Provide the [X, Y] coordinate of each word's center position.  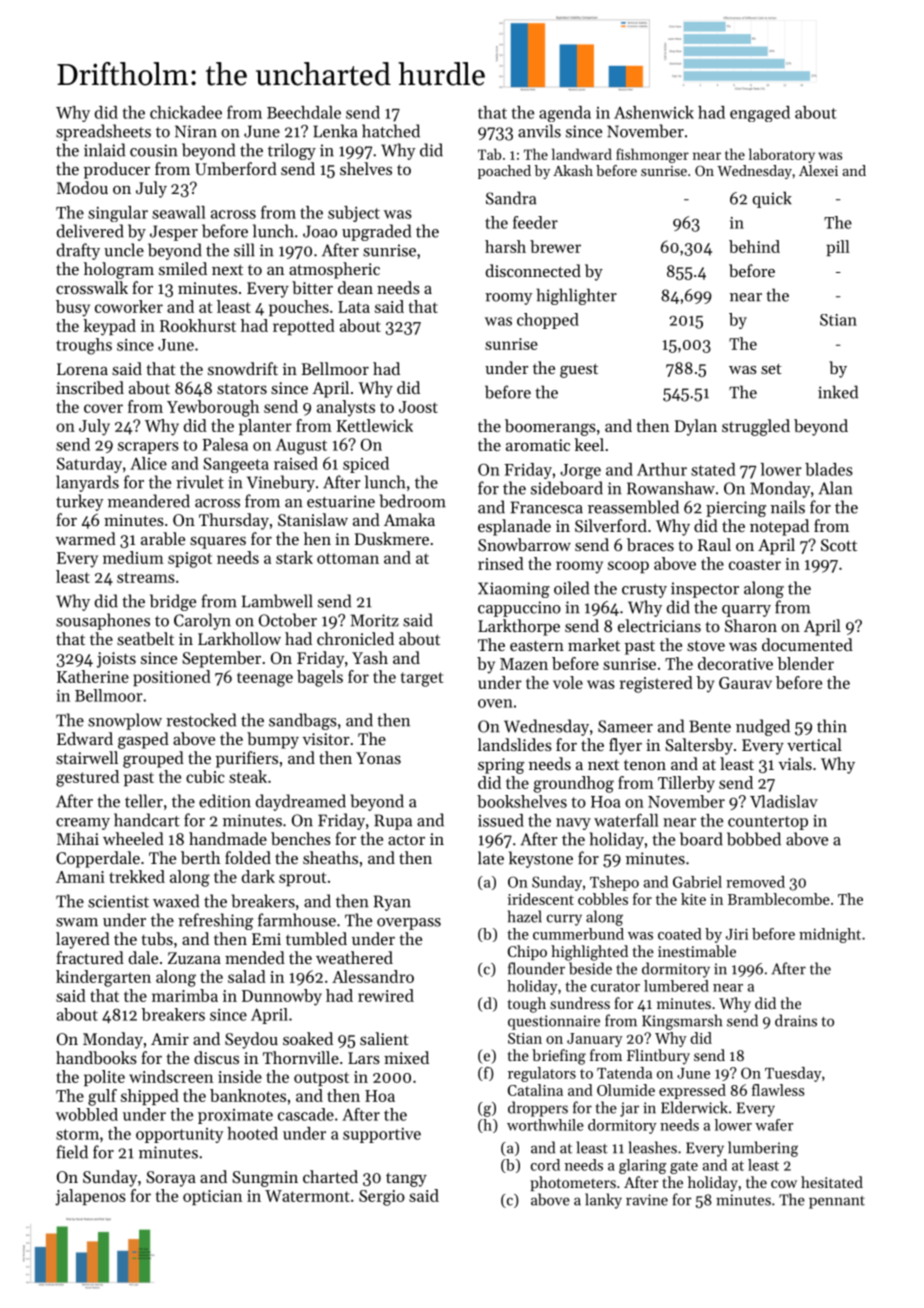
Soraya [171, 1179]
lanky [603, 1201]
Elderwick [694, 1107]
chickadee [186, 112]
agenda [565, 114]
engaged [760, 114]
